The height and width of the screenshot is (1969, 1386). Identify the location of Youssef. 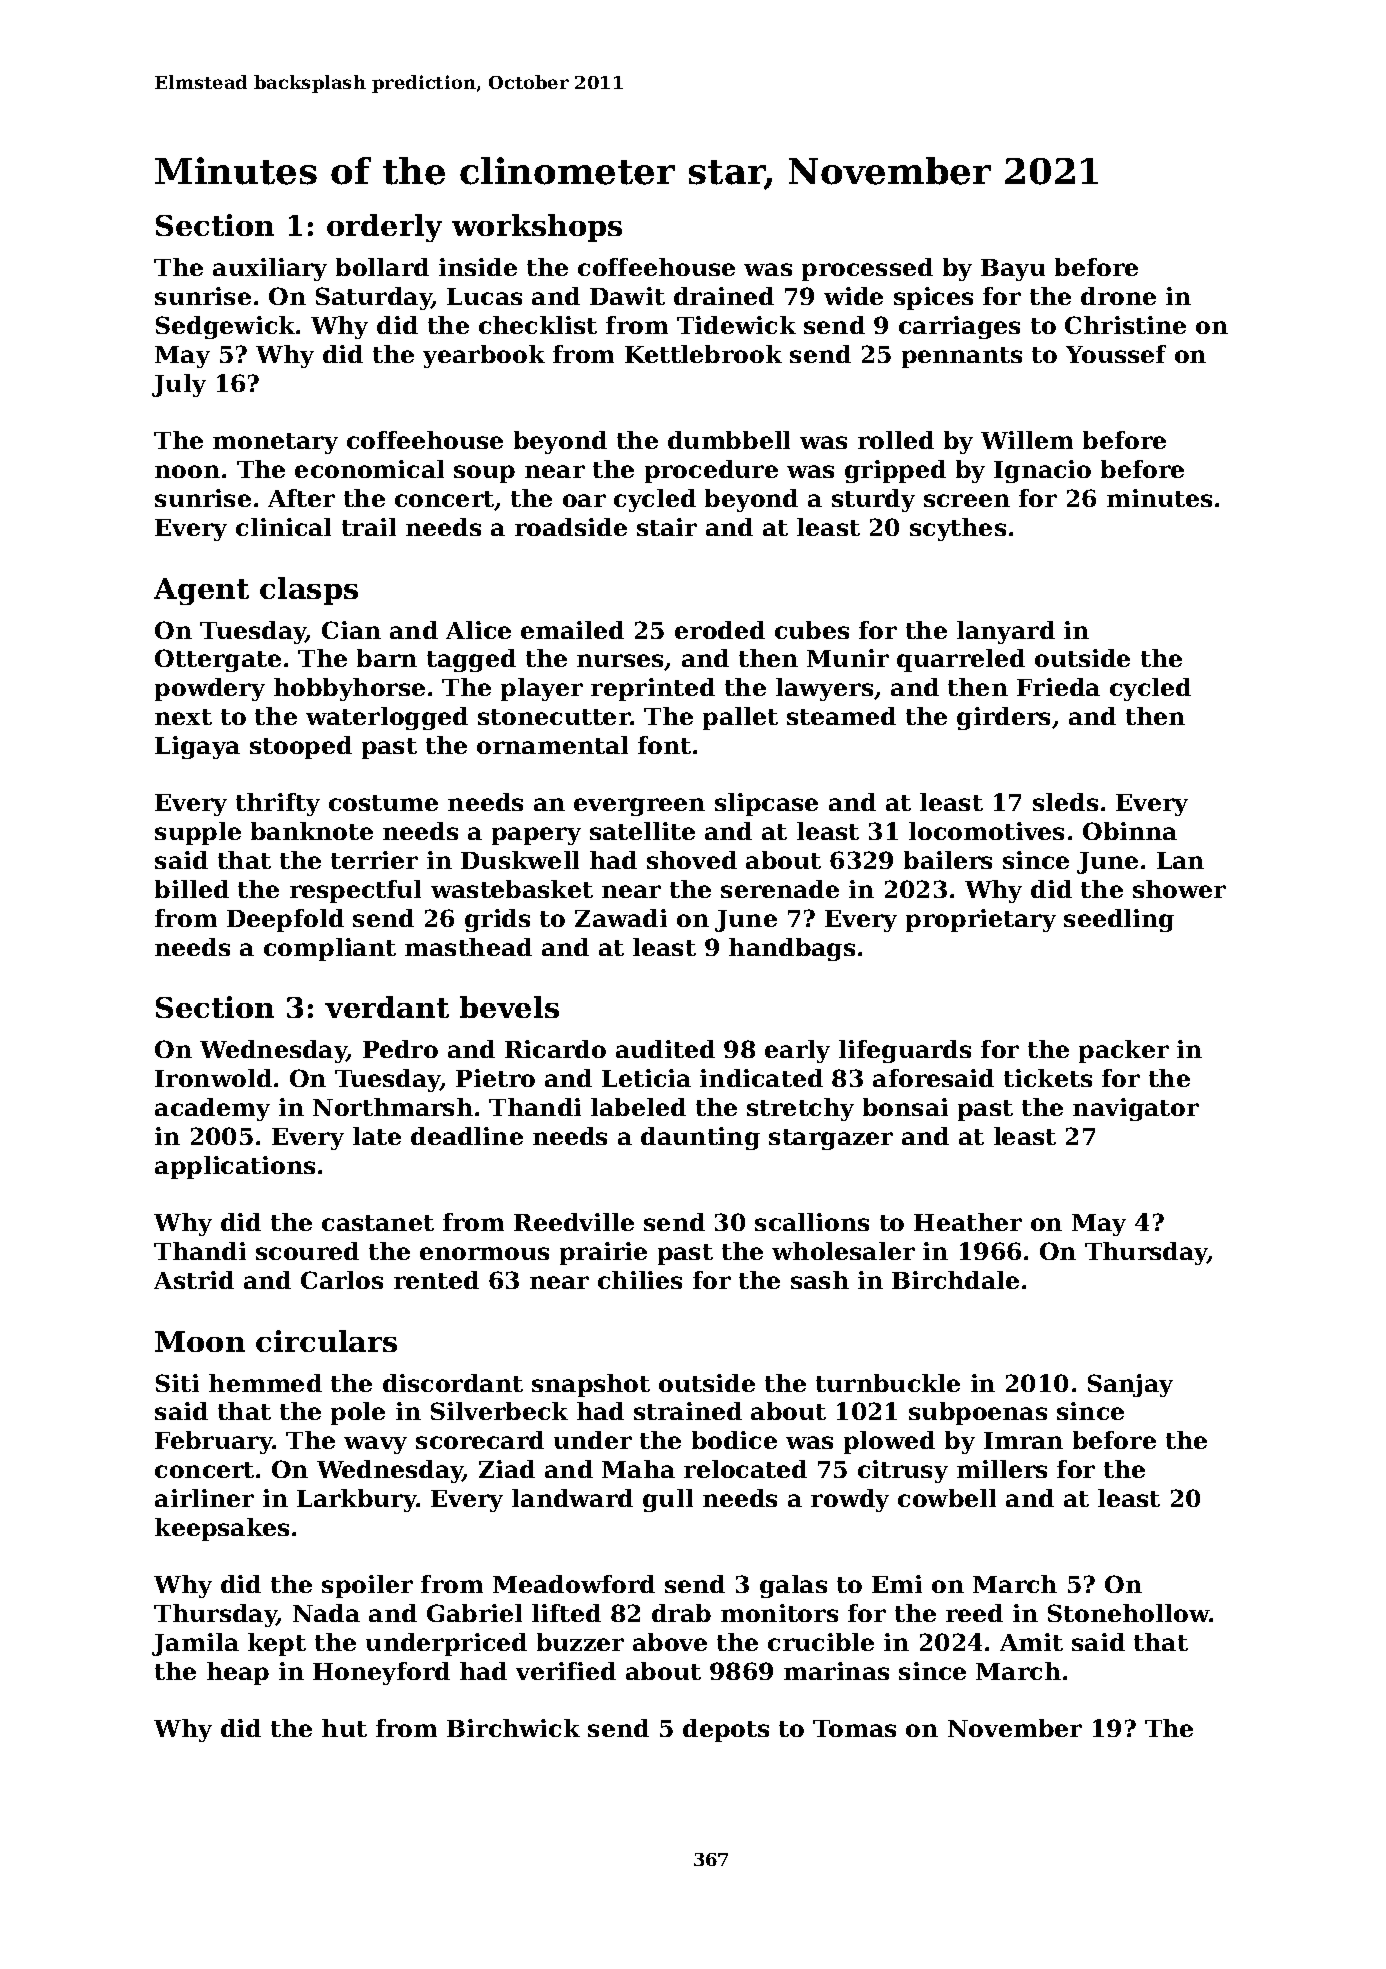
(1116, 354).
